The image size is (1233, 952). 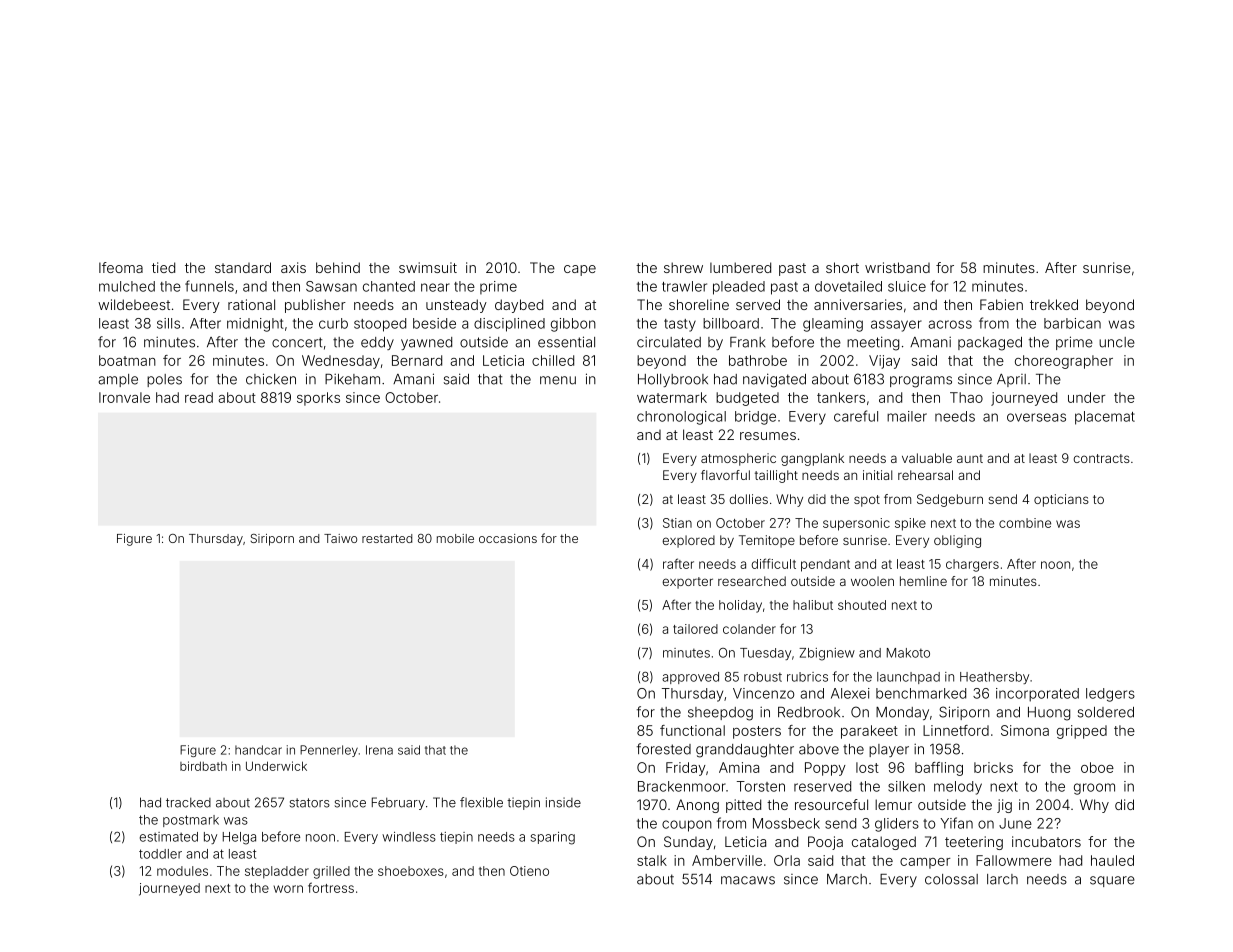 What do you see at coordinates (529, 871) in the page?
I see `Otieno` at bounding box center [529, 871].
